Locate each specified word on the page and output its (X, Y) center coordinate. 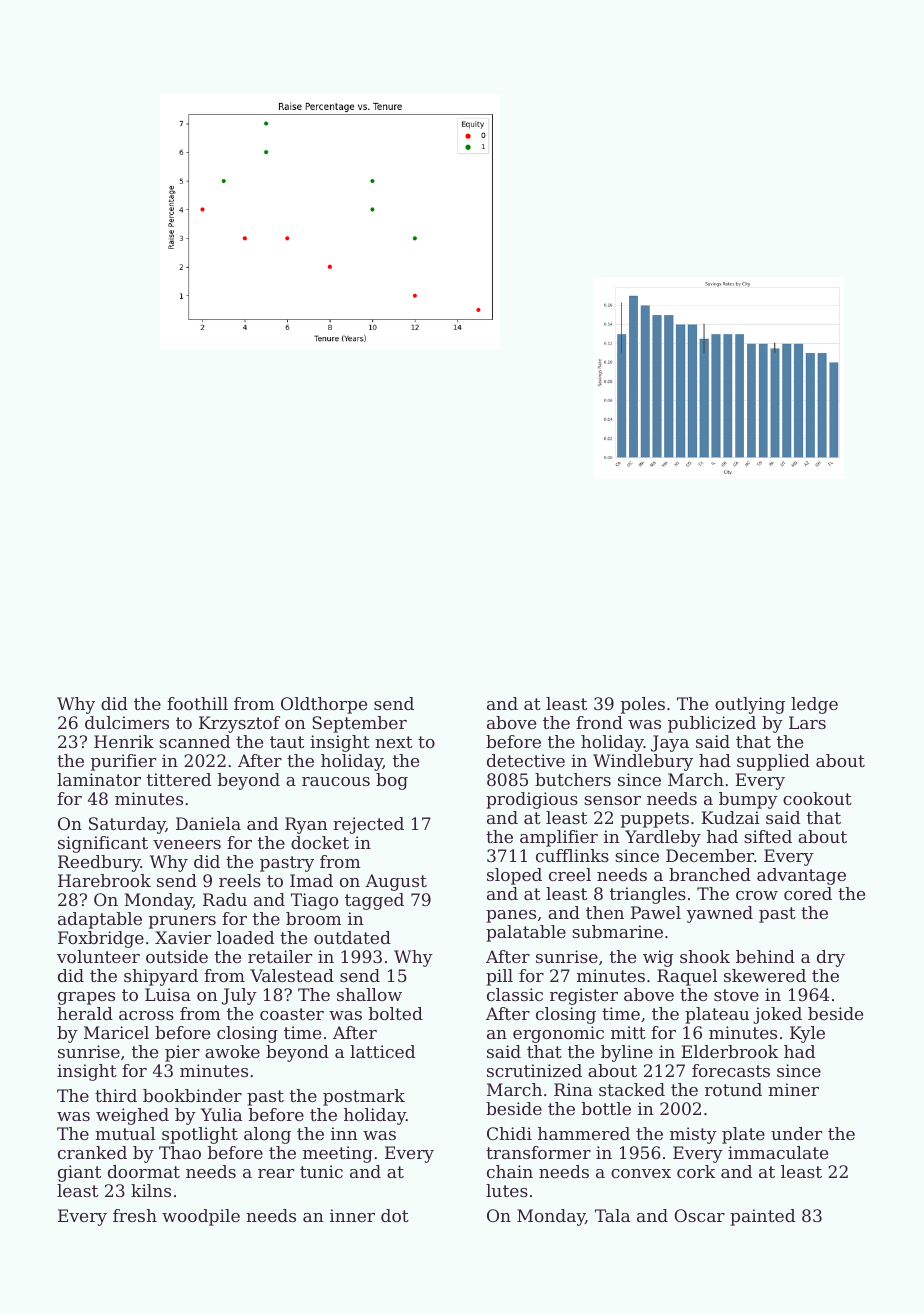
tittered (179, 779)
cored (808, 893)
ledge (814, 705)
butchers (573, 779)
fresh (135, 1215)
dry (831, 958)
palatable (526, 933)
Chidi (509, 1133)
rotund (733, 1089)
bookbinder (192, 1095)
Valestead (292, 975)
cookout (817, 798)
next (394, 742)
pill (499, 977)
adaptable (100, 920)
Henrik (124, 741)
